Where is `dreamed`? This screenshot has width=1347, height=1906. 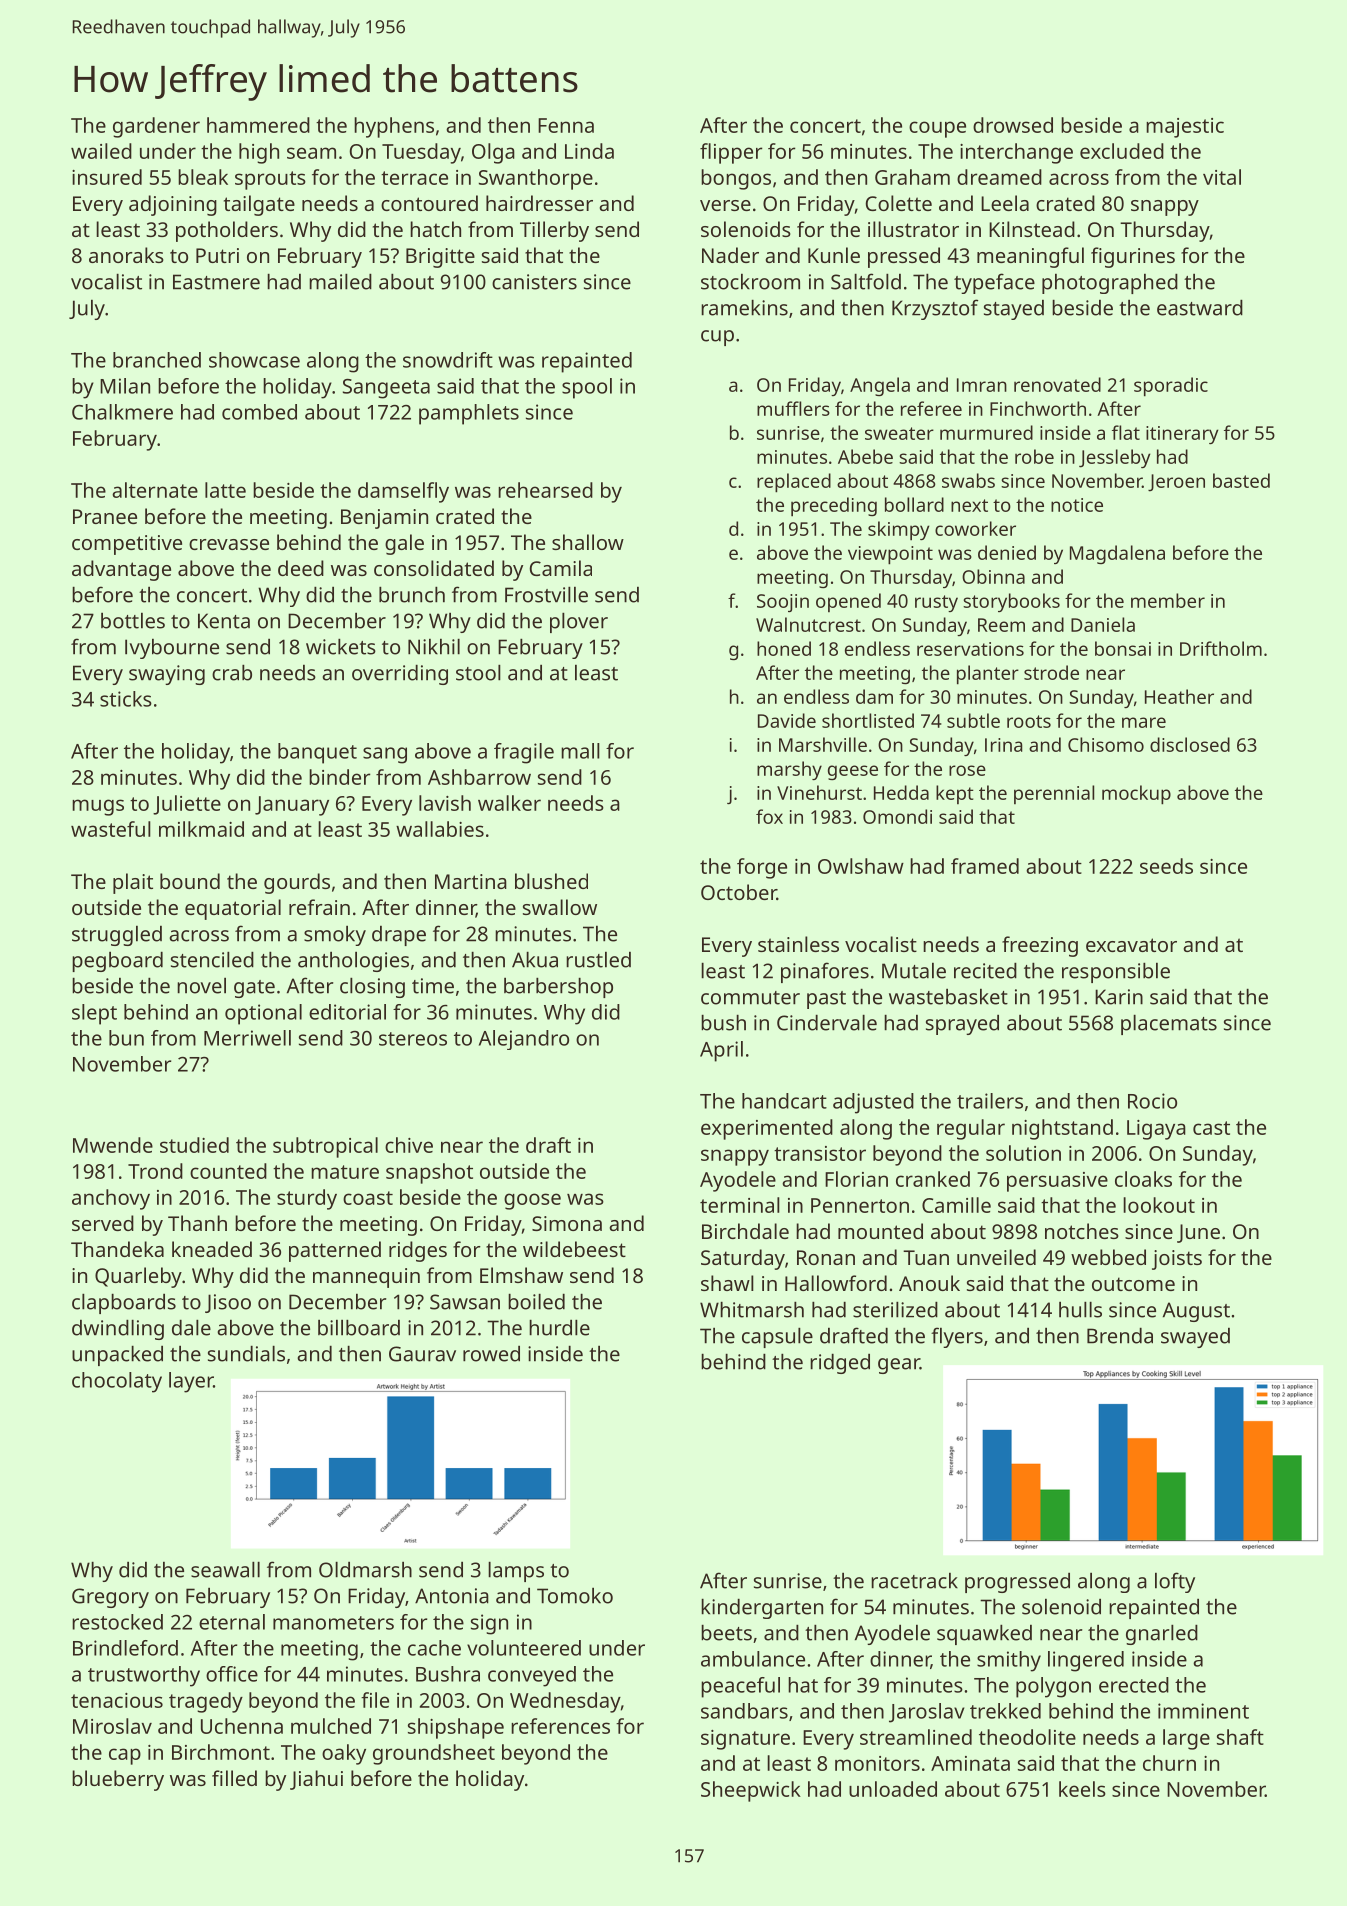
dreamed is located at coordinates (999, 177).
